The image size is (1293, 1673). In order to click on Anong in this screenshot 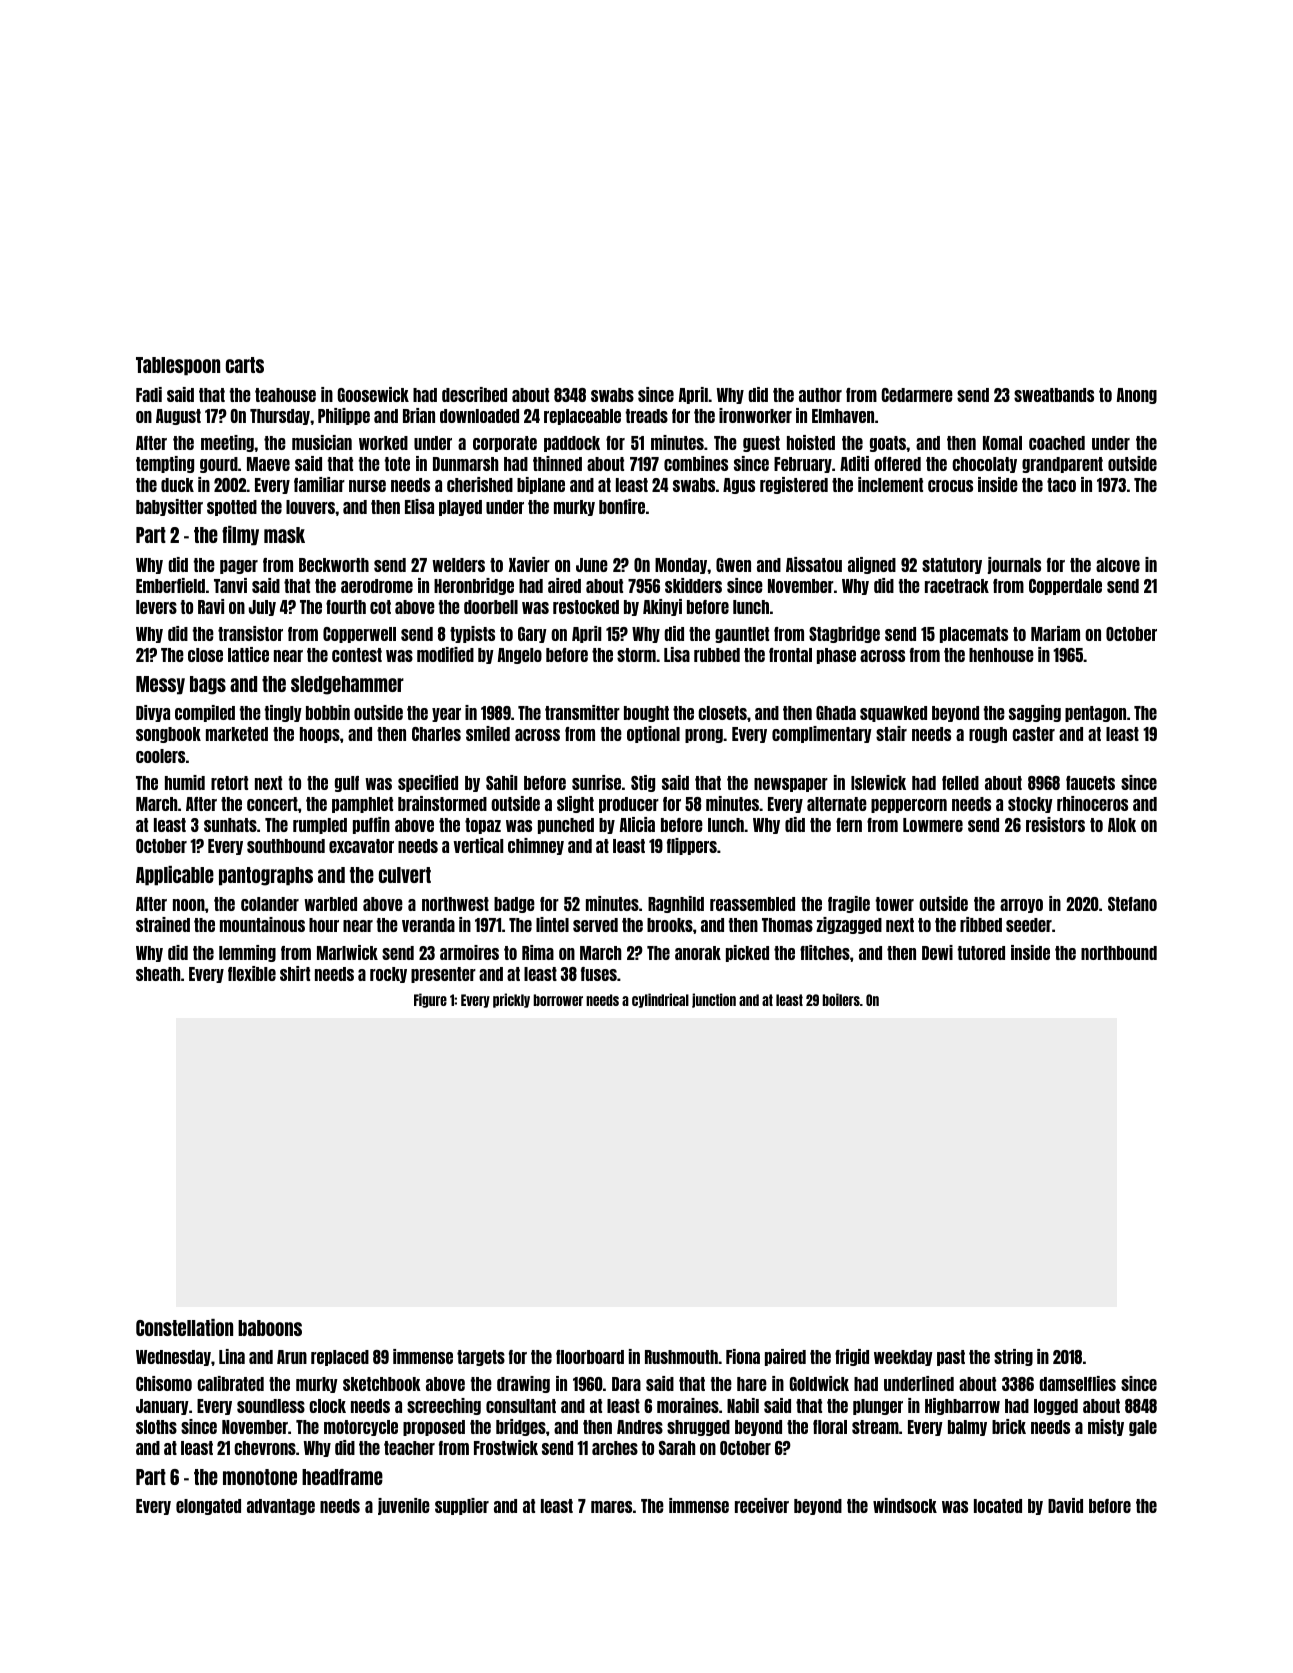, I will do `click(1137, 396)`.
